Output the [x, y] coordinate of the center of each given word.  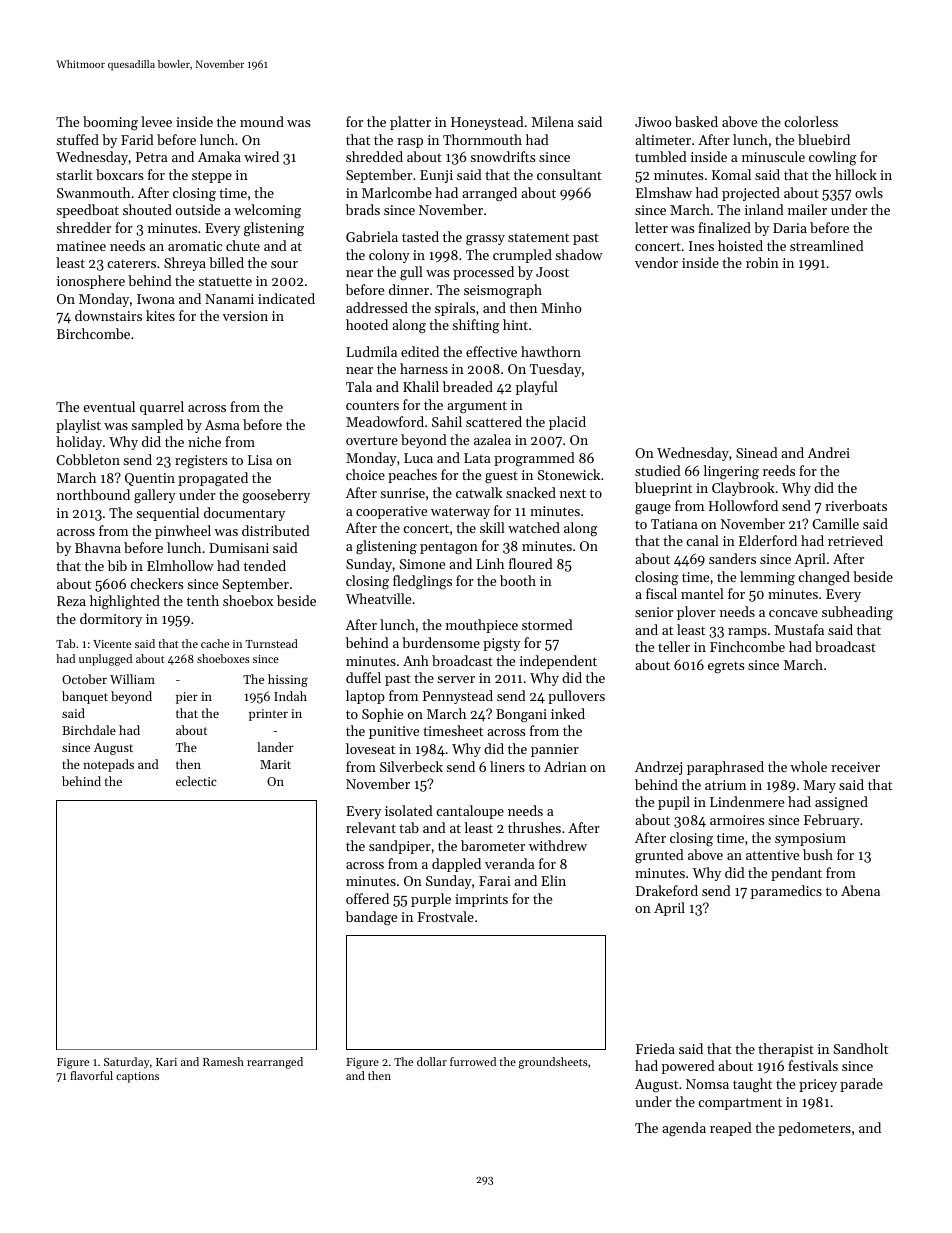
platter [410, 123]
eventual [109, 406]
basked [696, 121]
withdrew [558, 845]
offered [367, 898]
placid [567, 423]
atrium [725, 785]
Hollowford [743, 505]
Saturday [127, 1063]
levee [156, 121]
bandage [371, 918]
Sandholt [861, 1048]
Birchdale [89, 730]
